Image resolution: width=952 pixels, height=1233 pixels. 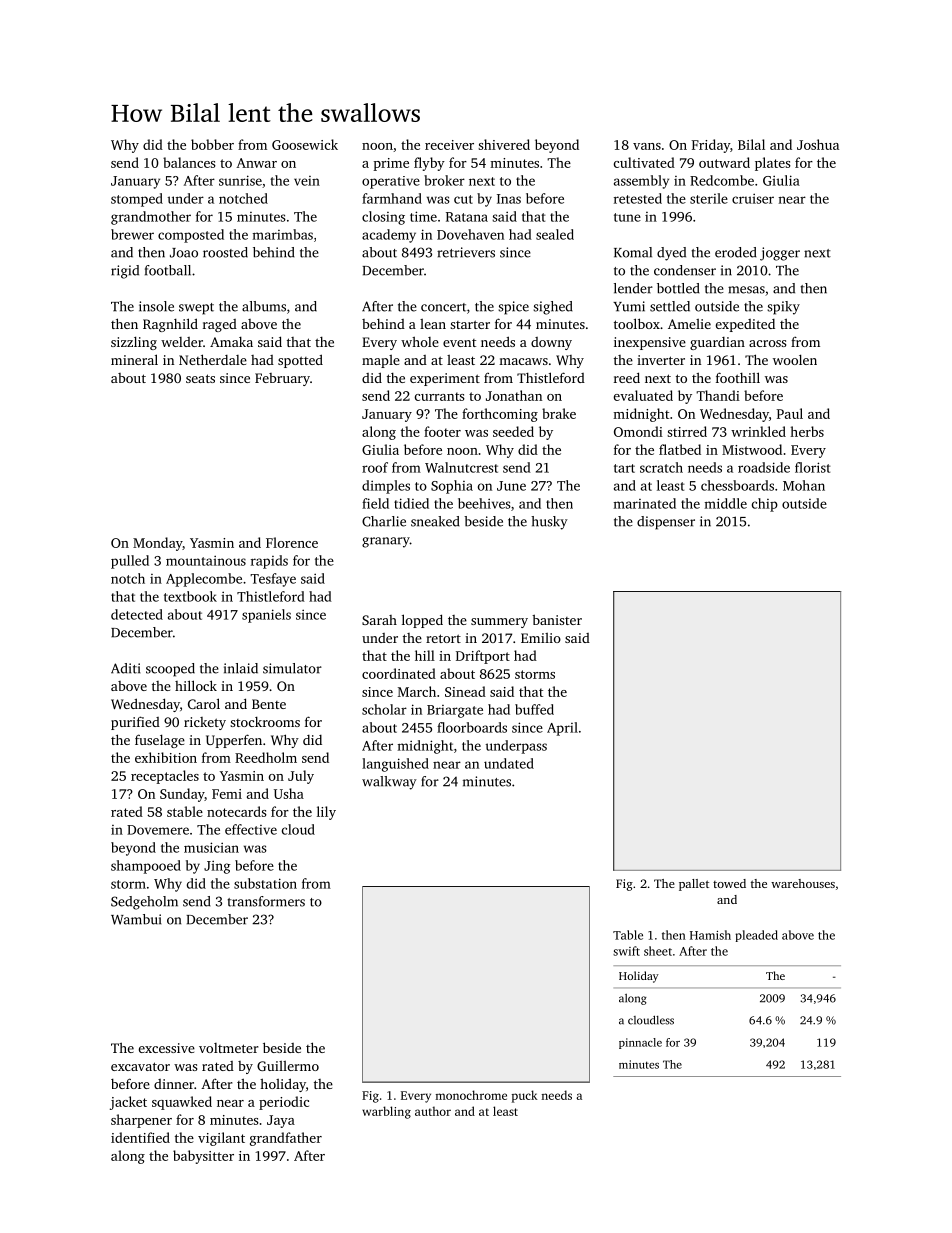 What do you see at coordinates (694, 885) in the document?
I see `pallet` at bounding box center [694, 885].
